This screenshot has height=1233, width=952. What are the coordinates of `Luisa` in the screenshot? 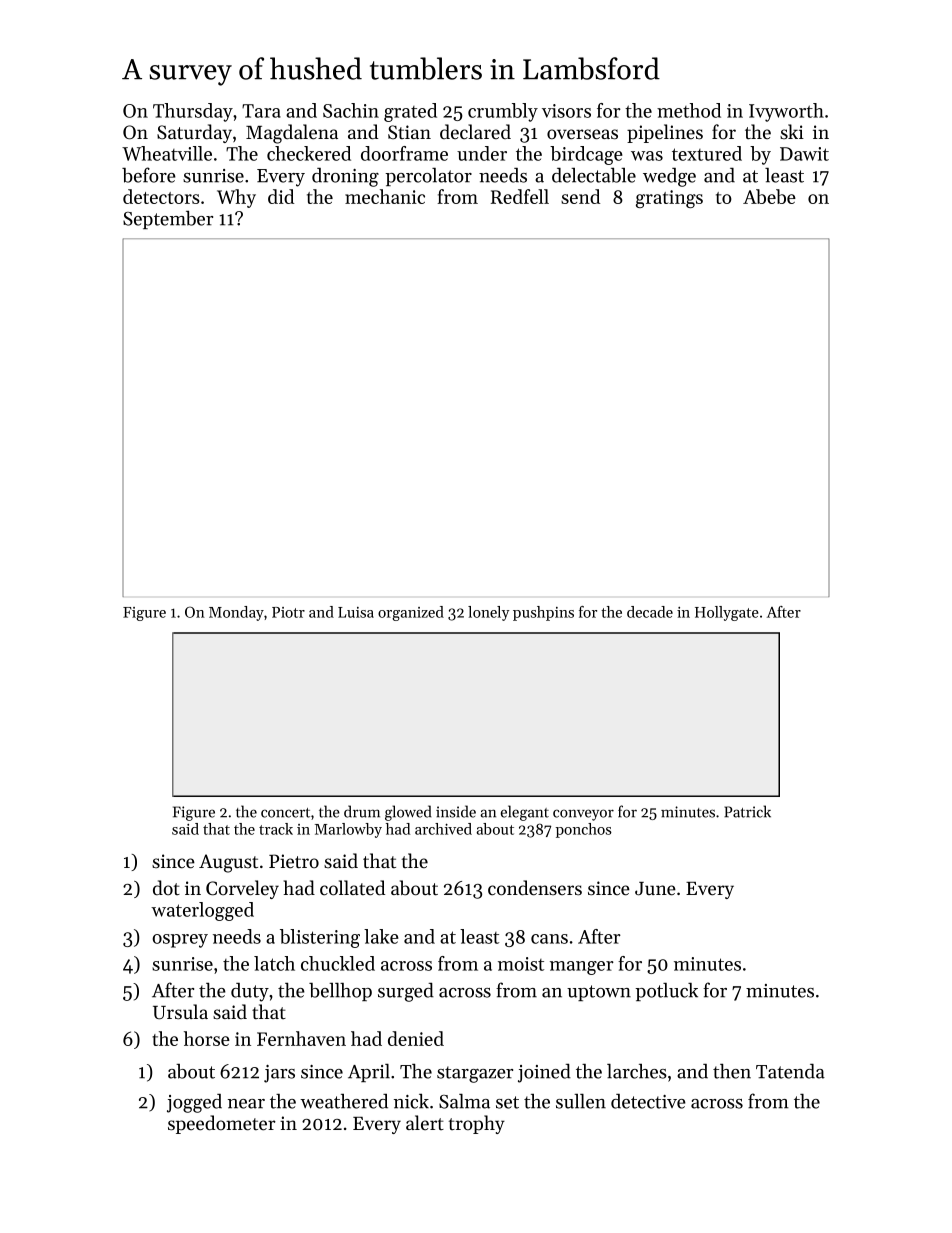 It's located at (356, 612).
